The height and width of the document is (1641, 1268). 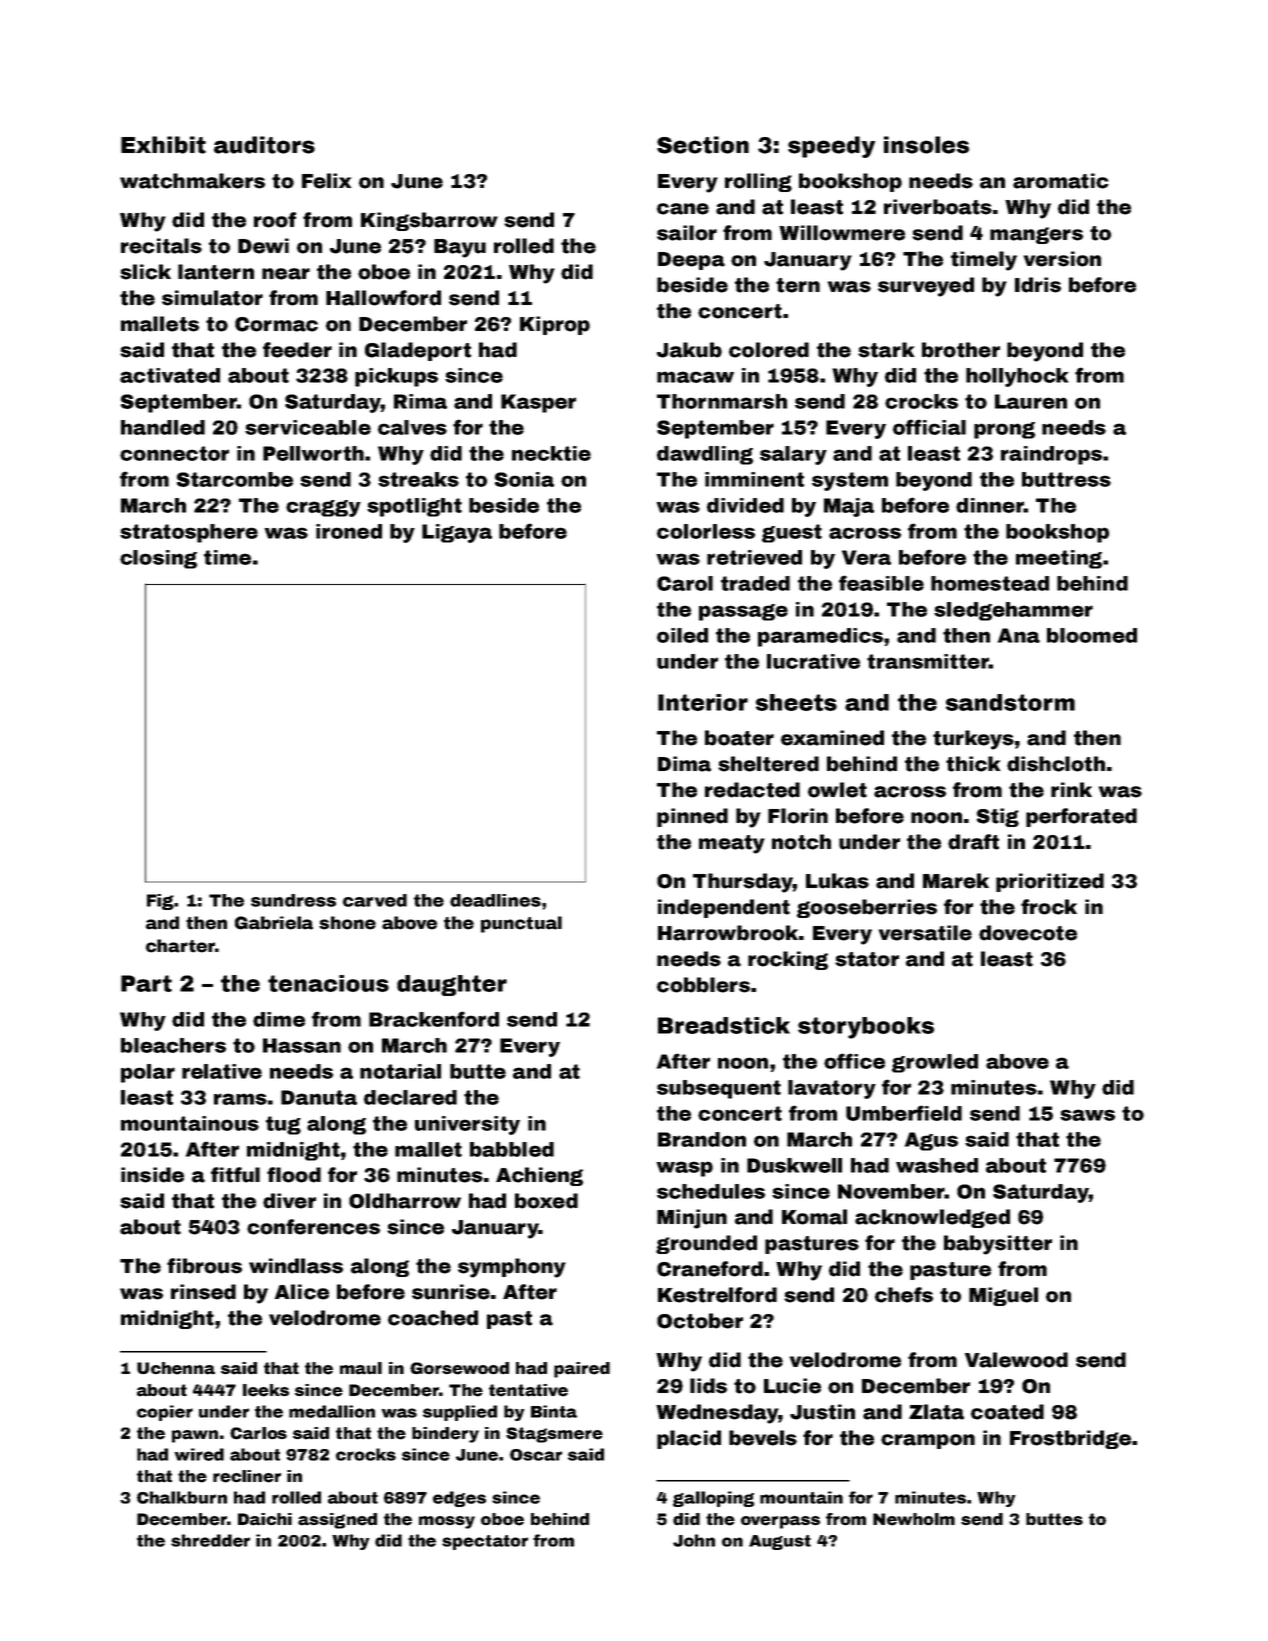 I want to click on relative, so click(x=222, y=1071).
